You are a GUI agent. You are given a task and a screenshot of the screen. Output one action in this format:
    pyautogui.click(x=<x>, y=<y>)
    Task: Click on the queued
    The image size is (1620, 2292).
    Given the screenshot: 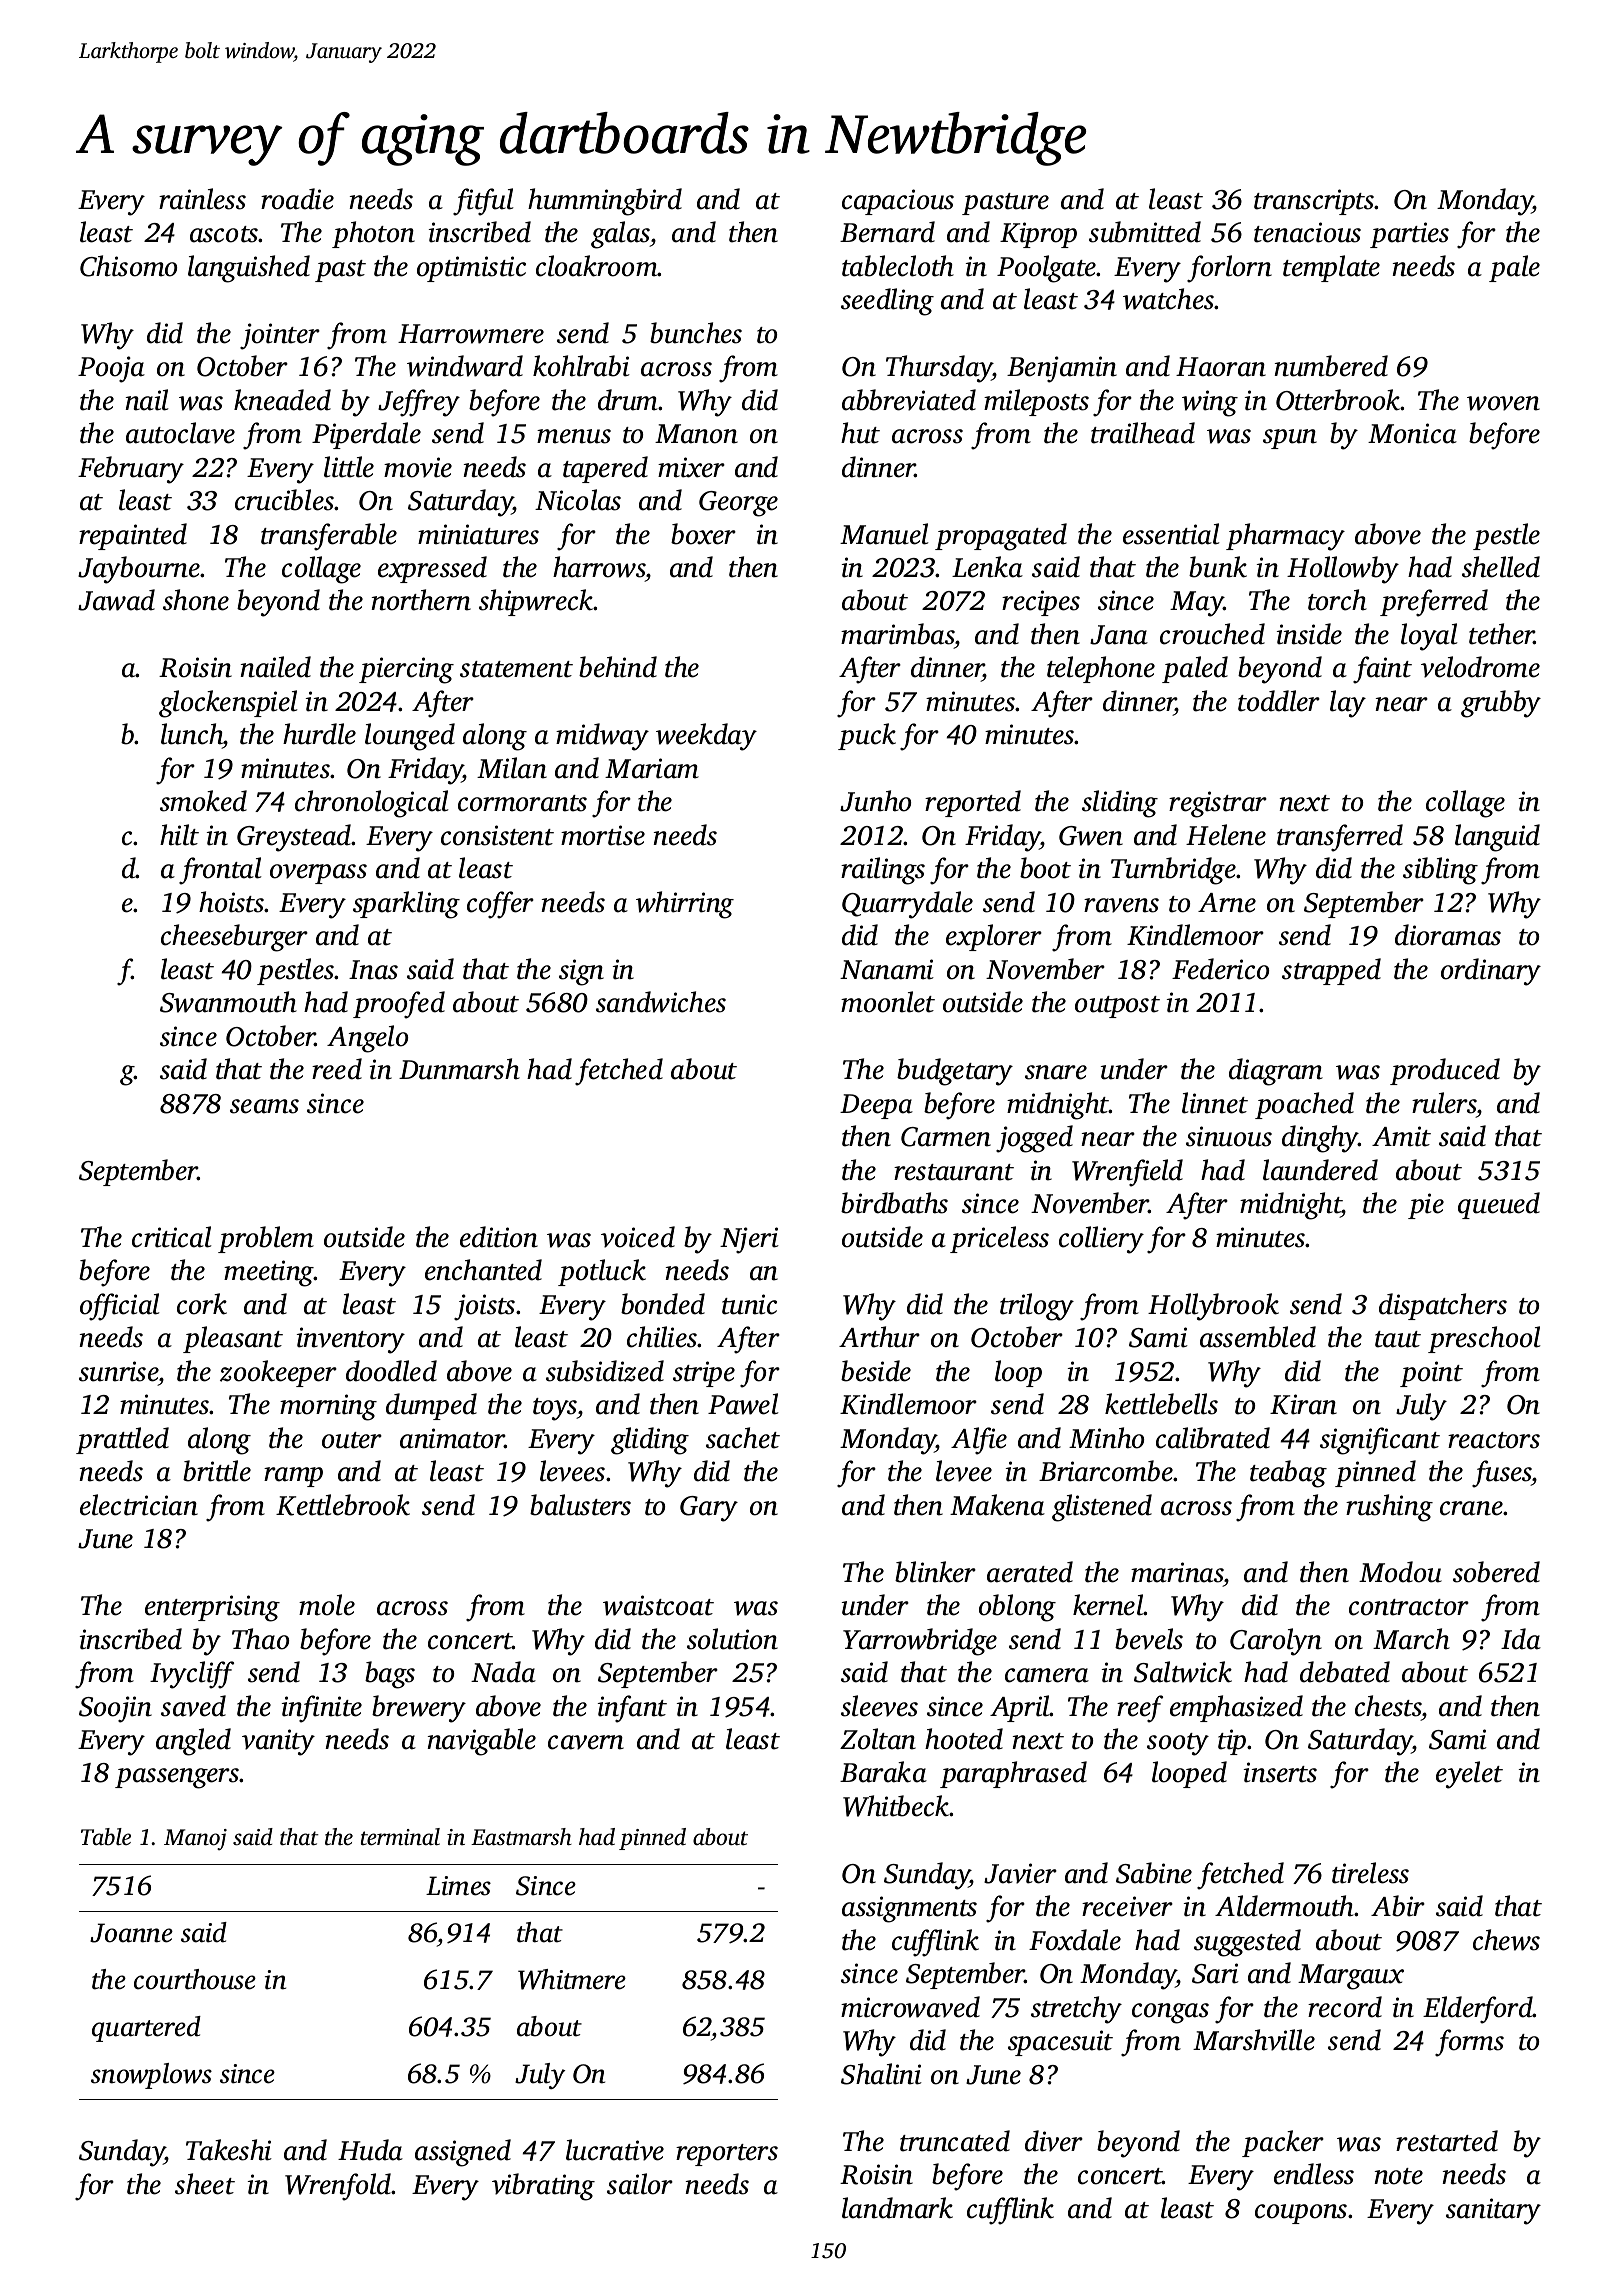 What is the action you would take?
    pyautogui.click(x=1499, y=1205)
